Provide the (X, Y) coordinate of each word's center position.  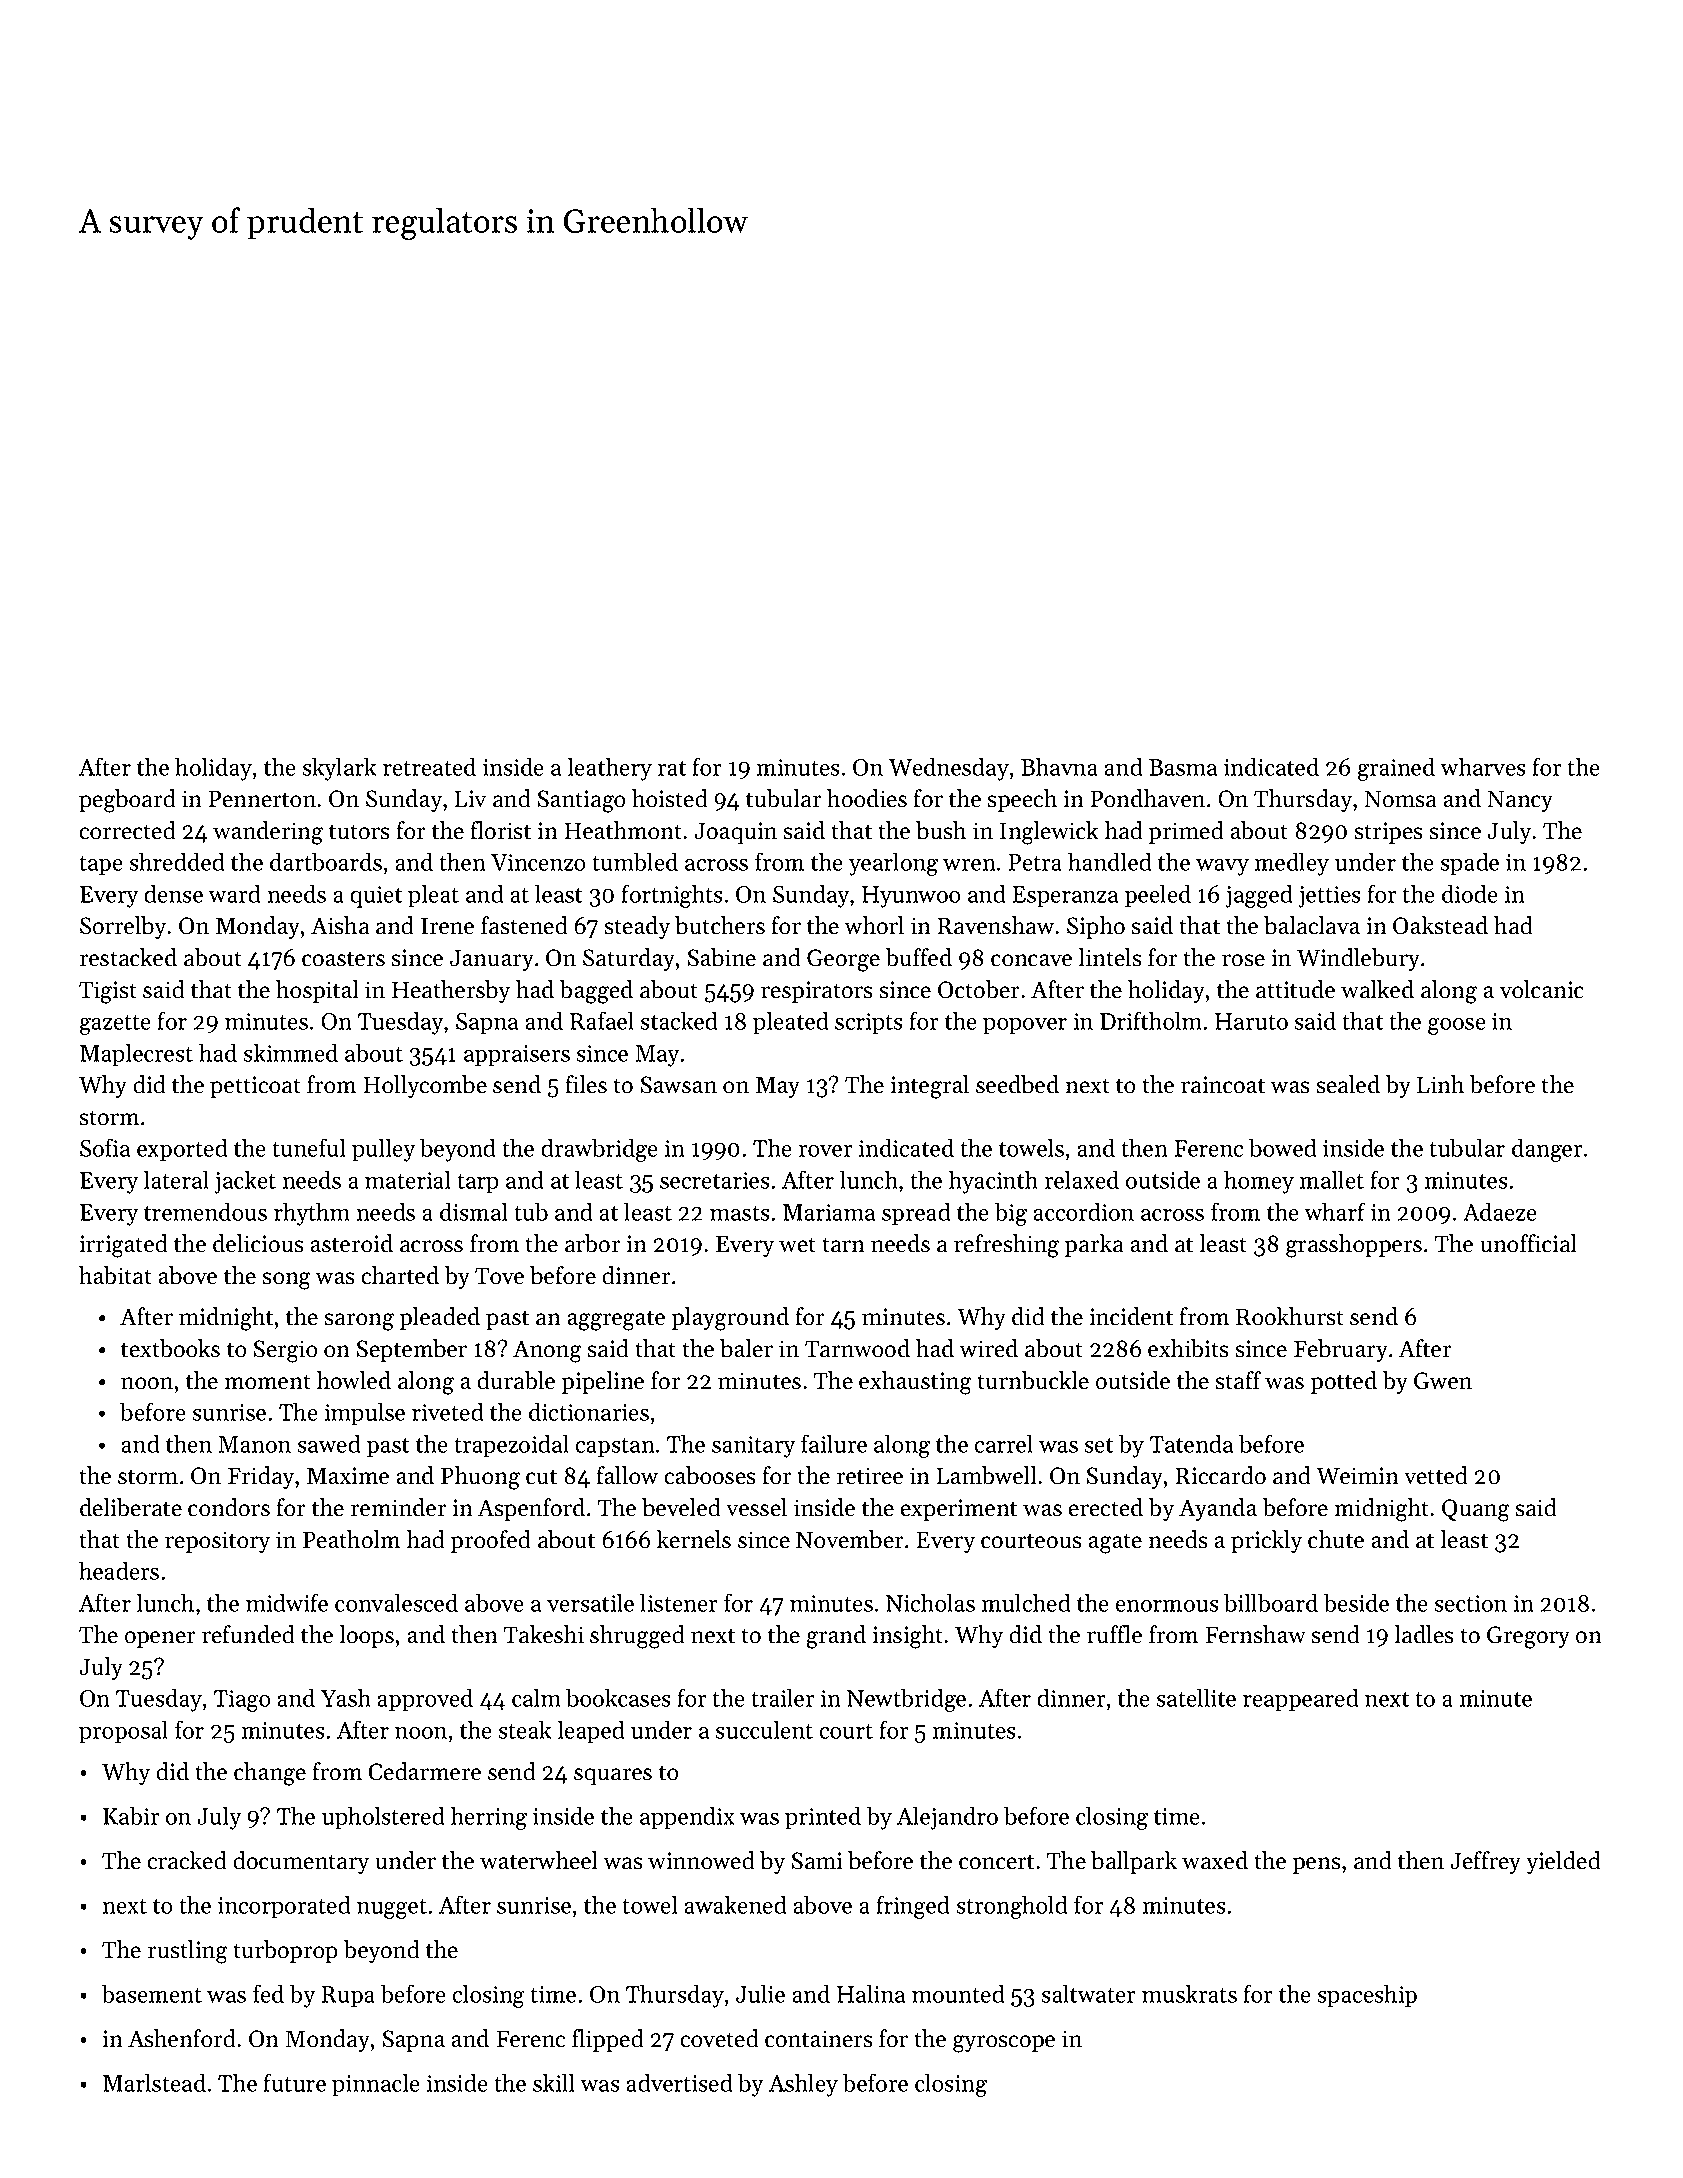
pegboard (127, 801)
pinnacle (376, 2085)
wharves (1483, 766)
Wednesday (949, 769)
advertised (679, 2082)
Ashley (803, 2085)
